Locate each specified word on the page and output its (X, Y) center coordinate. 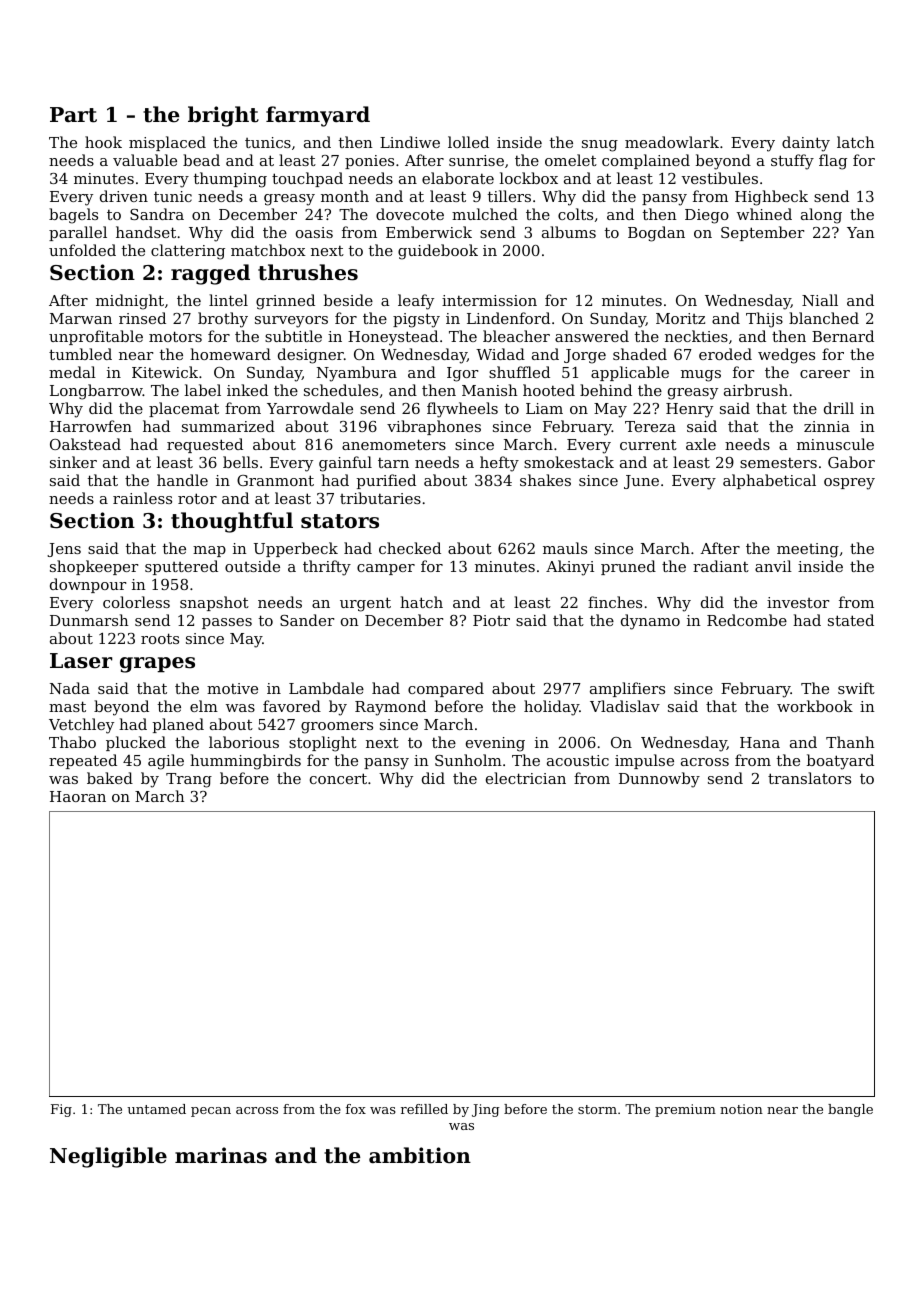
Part (73, 115)
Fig (61, 1110)
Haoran (78, 796)
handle (182, 480)
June (641, 482)
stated (851, 620)
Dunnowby (659, 780)
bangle (850, 1110)
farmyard (318, 116)
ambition (420, 1155)
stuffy (792, 162)
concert (338, 778)
